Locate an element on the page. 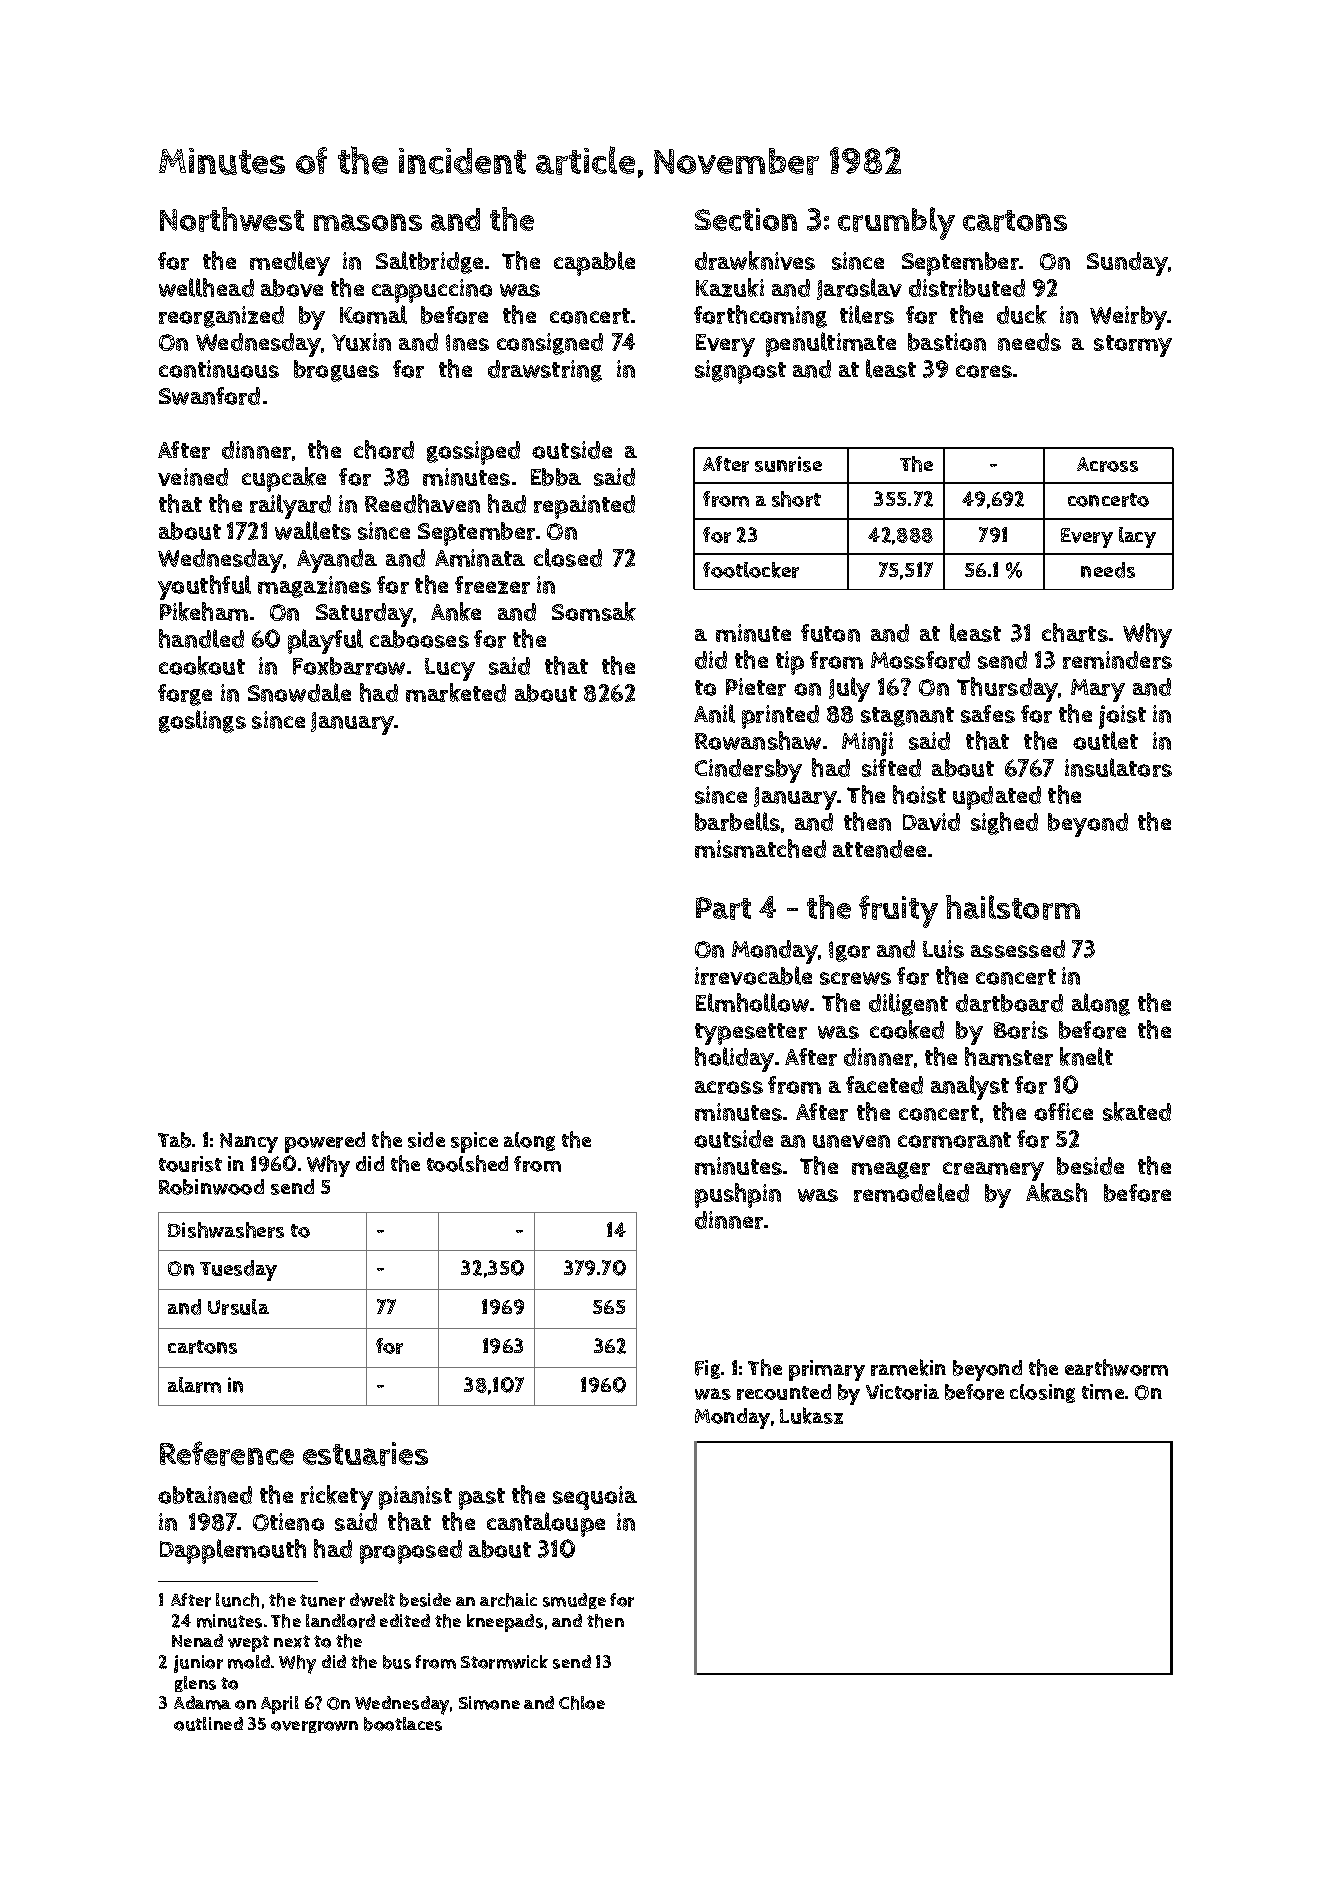  cantaloupe is located at coordinates (546, 1524).
